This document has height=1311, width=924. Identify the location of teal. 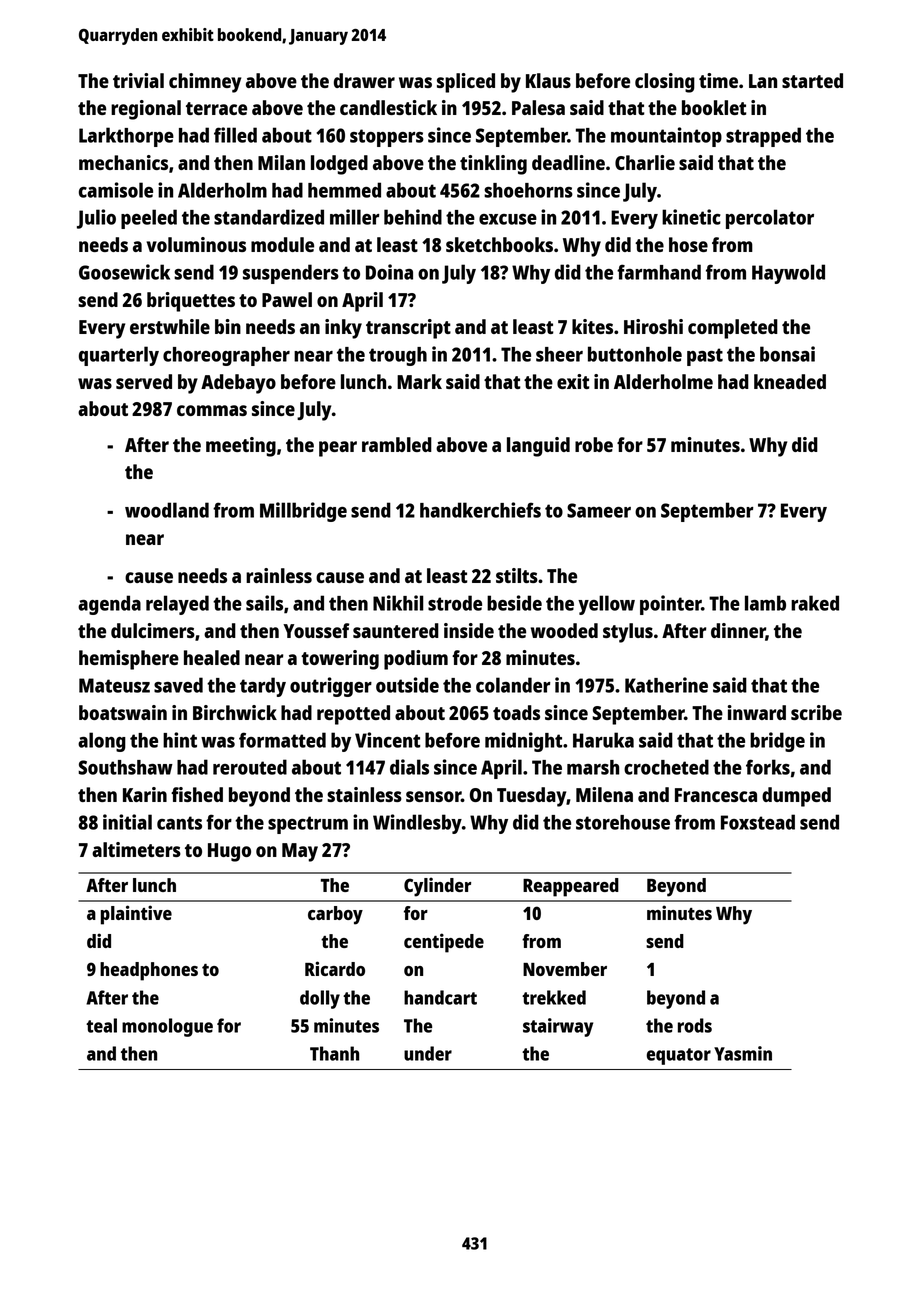
(101, 1025).
